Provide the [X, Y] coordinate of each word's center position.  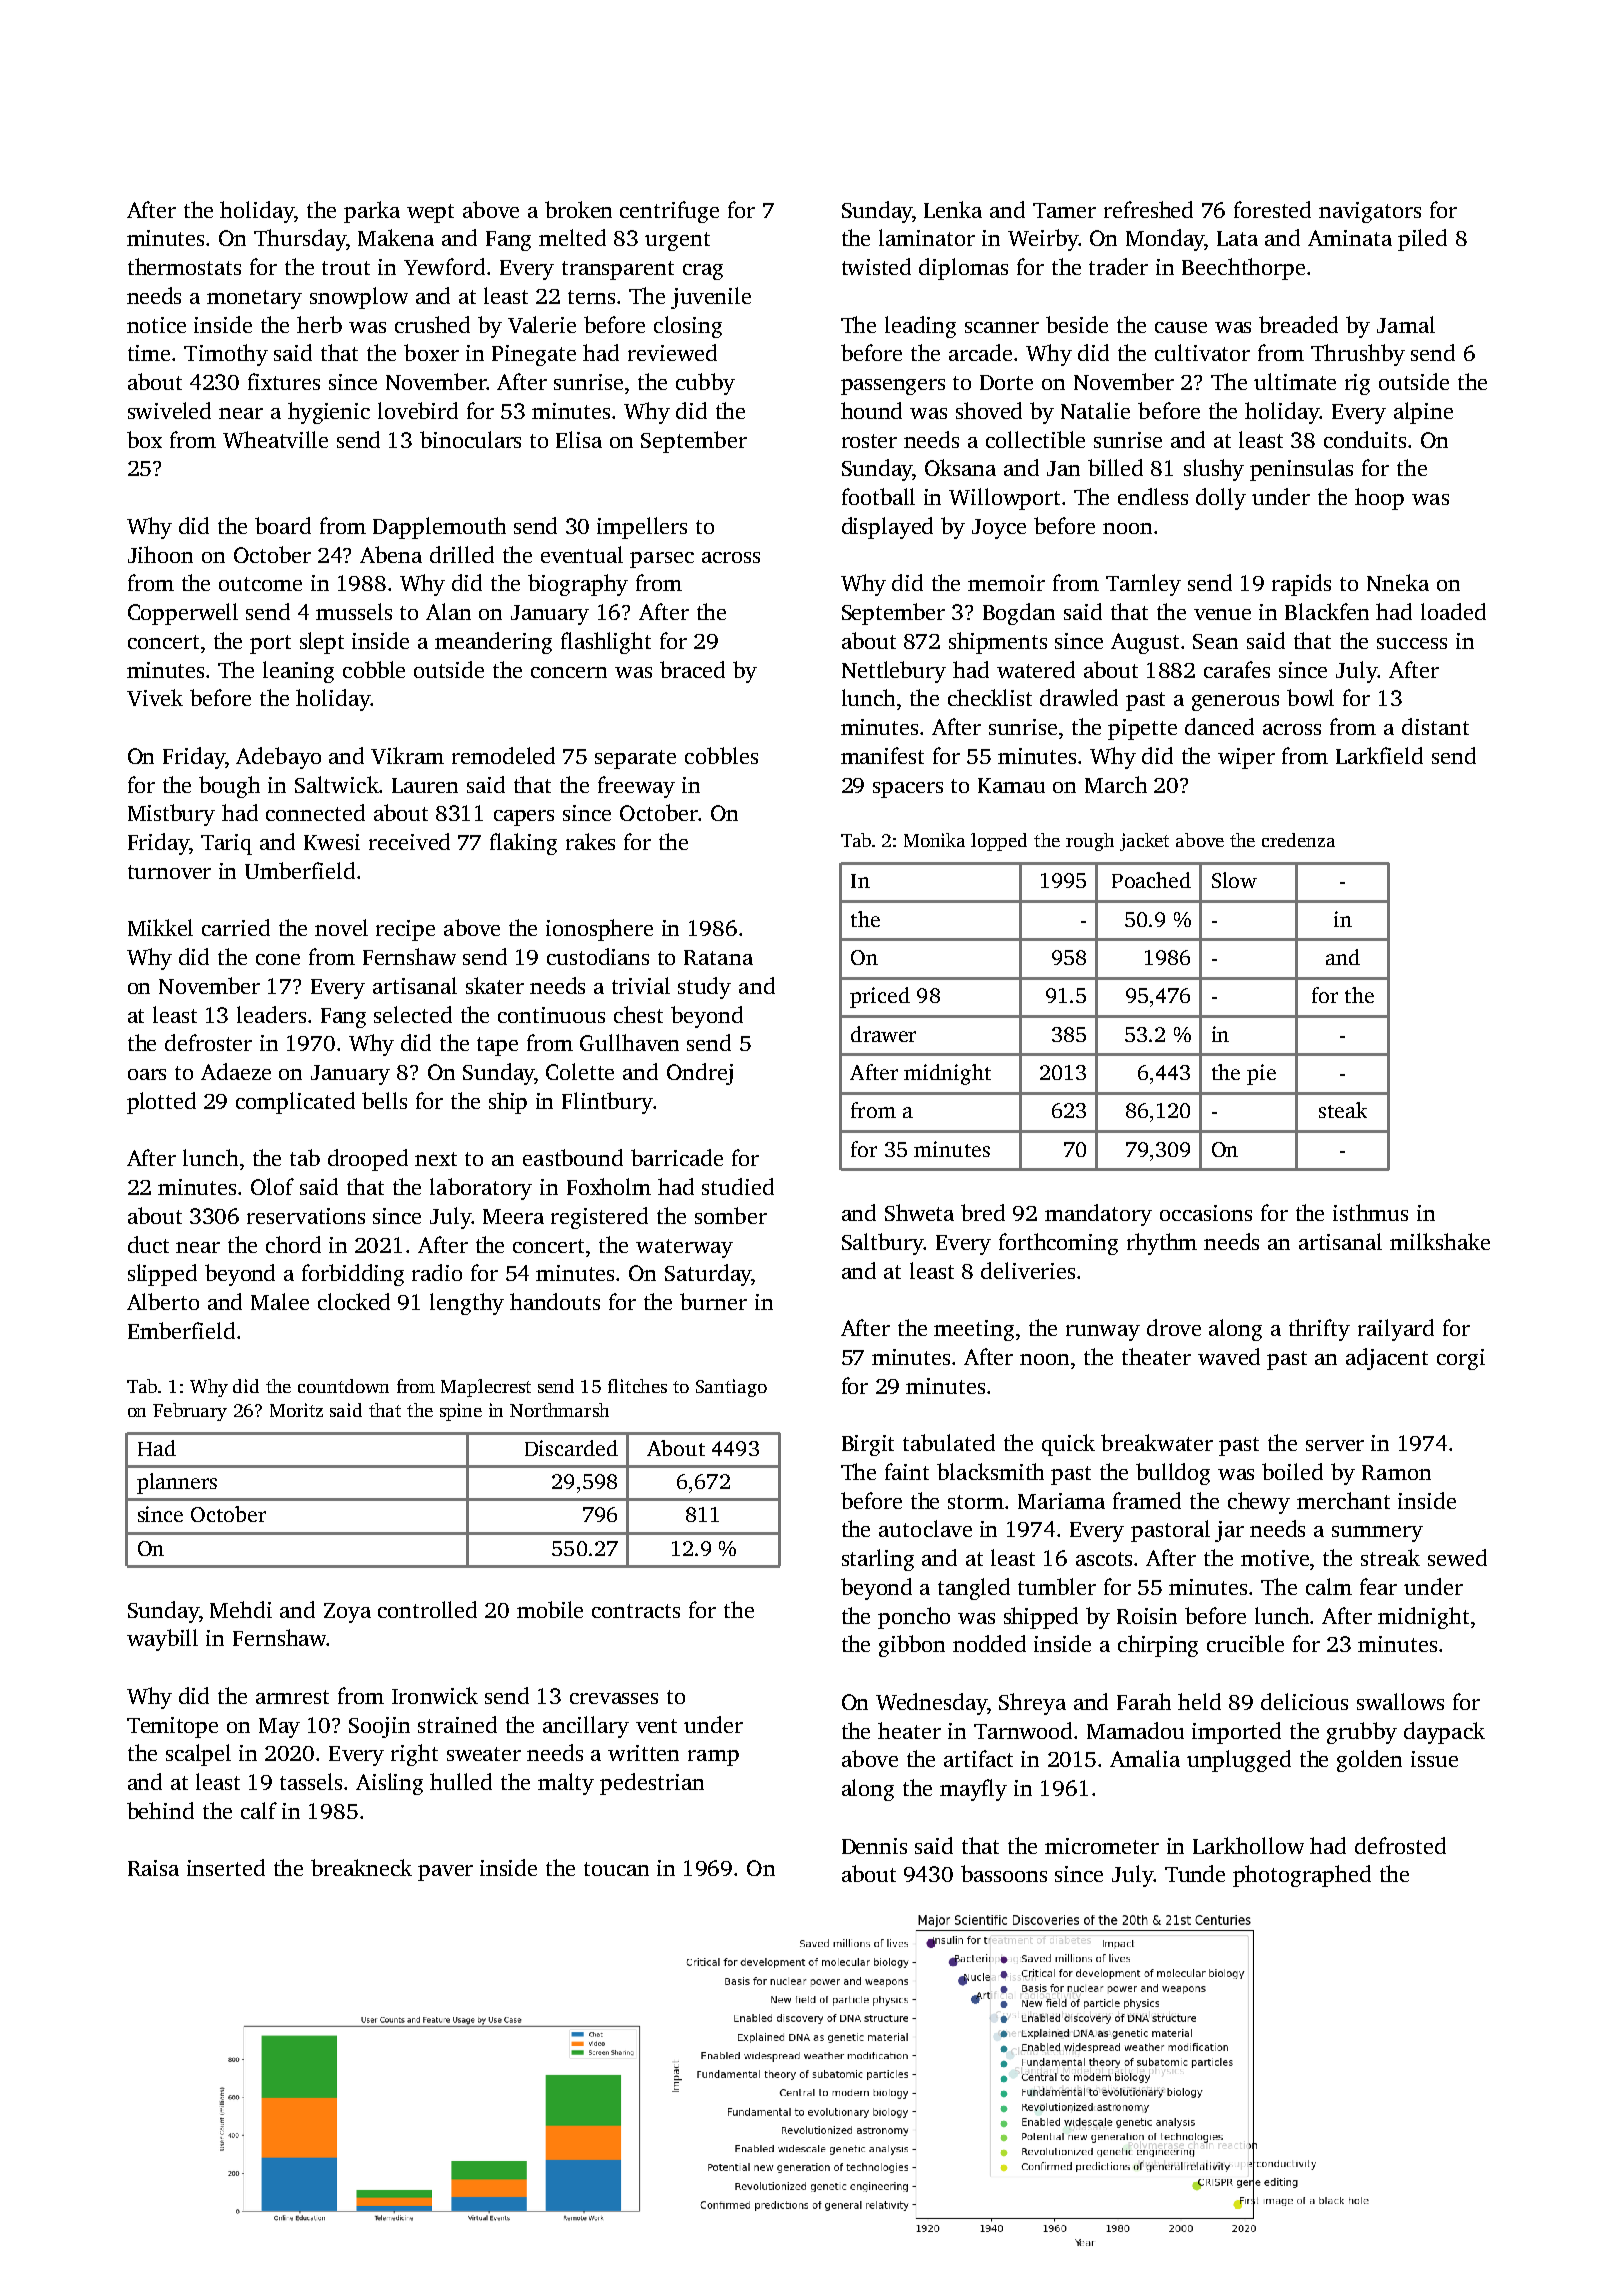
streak [1390, 1557]
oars [147, 1074]
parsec [662, 560]
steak [1343, 1110]
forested [1272, 209]
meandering [493, 643]
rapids [1301, 585]
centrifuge [669, 212]
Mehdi [241, 1609]
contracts [636, 1611]
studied [738, 1186]
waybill [162, 1640]
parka [372, 212]
